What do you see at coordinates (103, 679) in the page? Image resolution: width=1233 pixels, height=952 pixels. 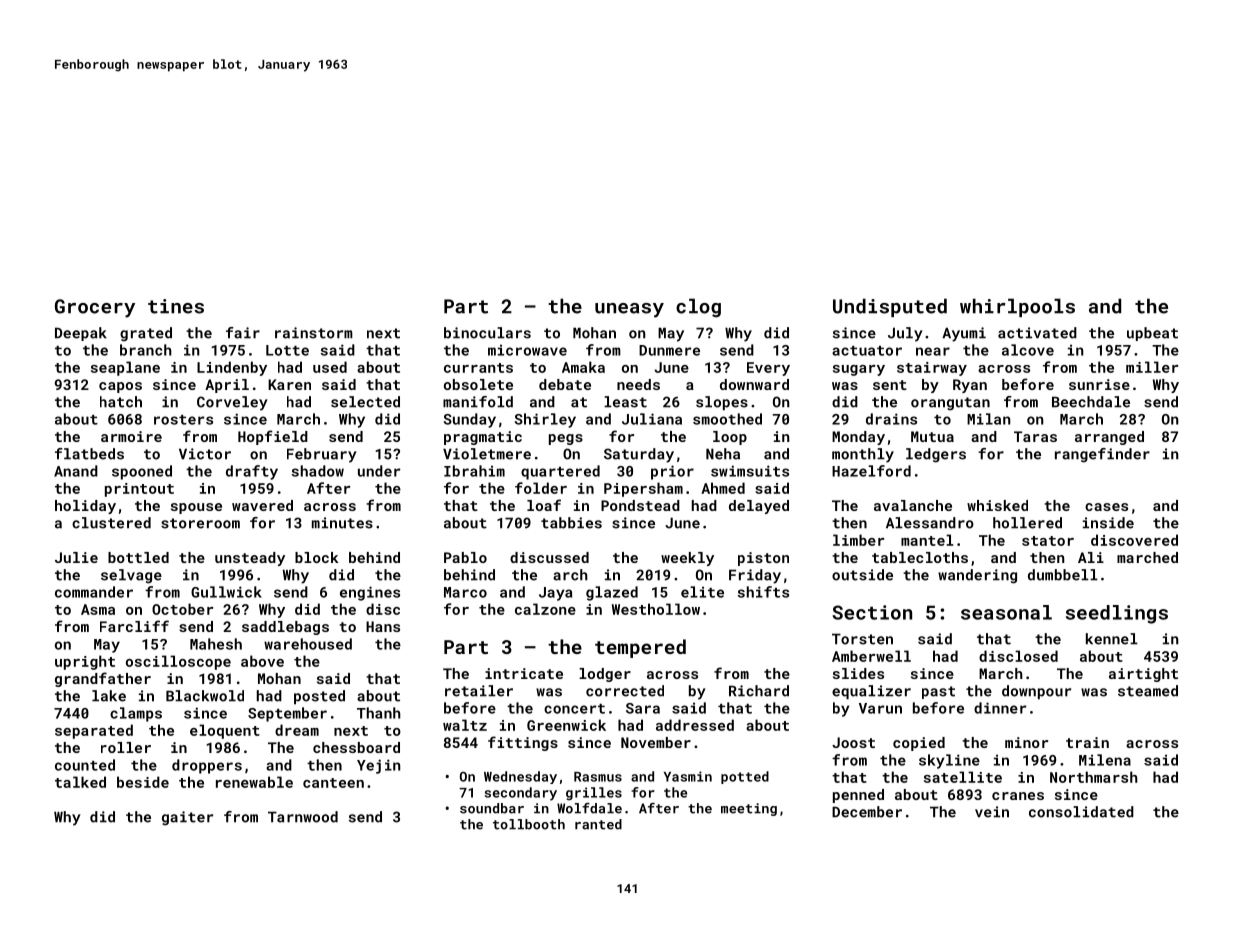 I see `grandfather` at bounding box center [103, 679].
